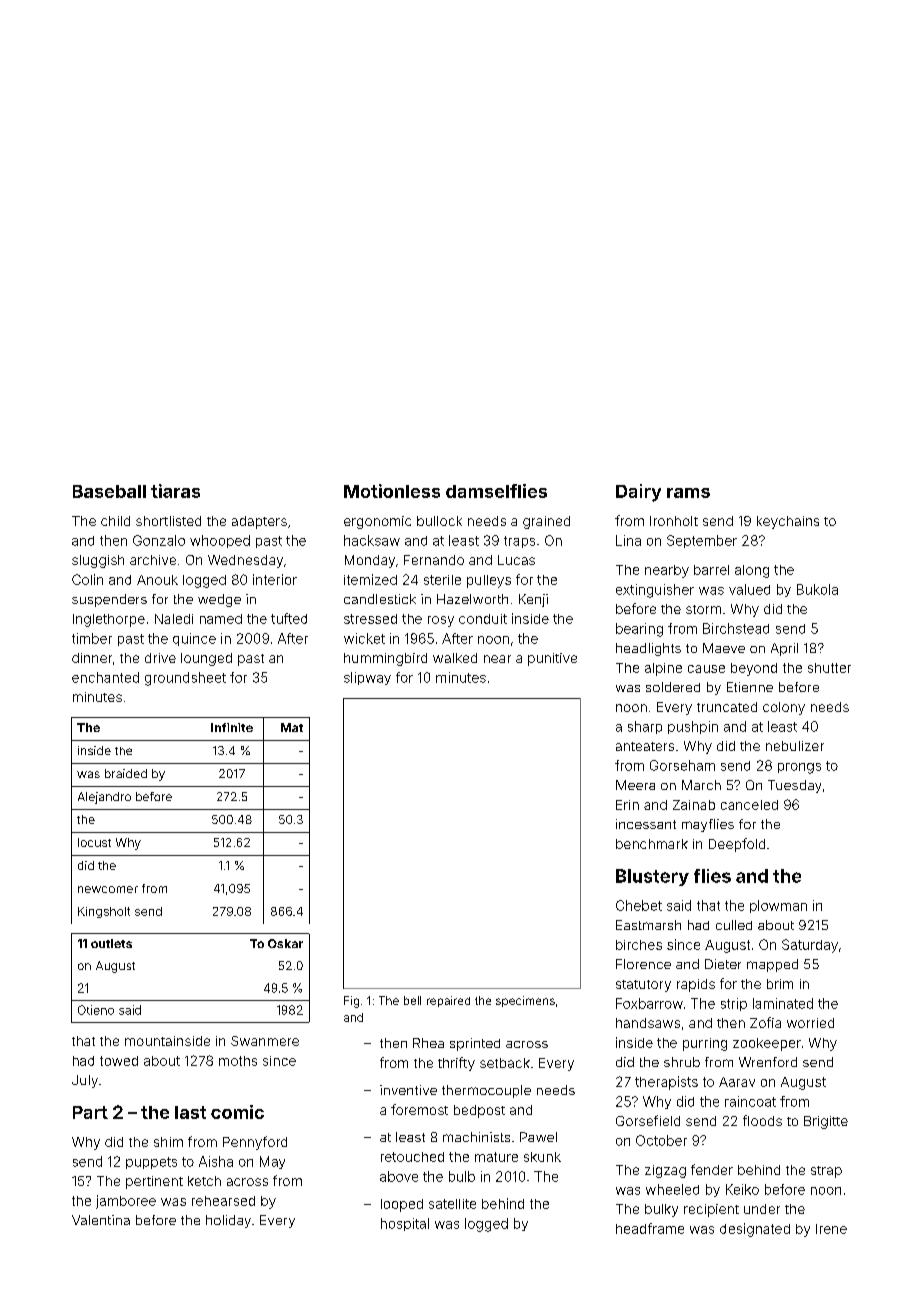 This page has width=924, height=1308. Describe the element at coordinates (486, 1091) in the page. I see `thermocouple` at that location.
